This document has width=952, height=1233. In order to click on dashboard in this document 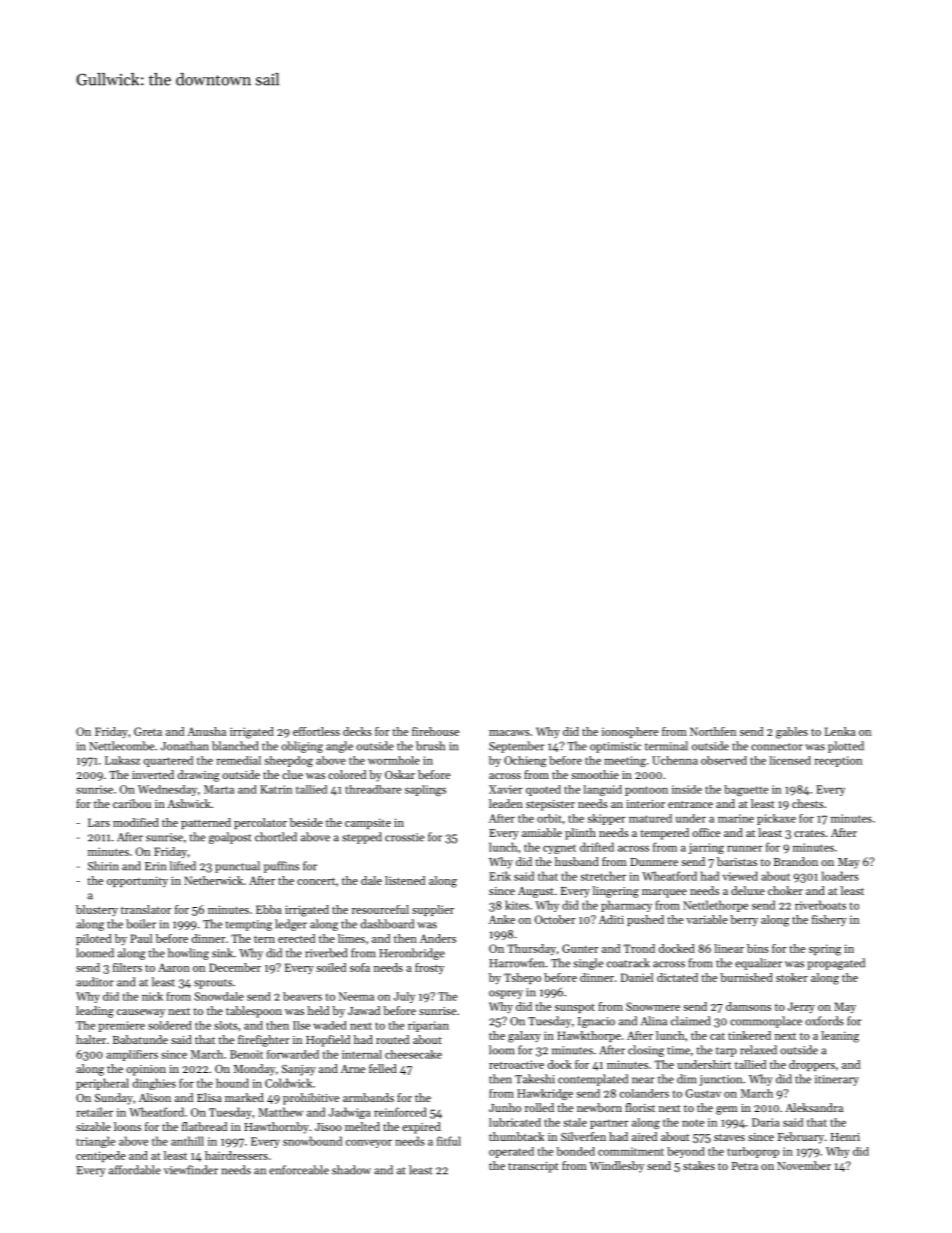, I will do `click(387, 924)`.
